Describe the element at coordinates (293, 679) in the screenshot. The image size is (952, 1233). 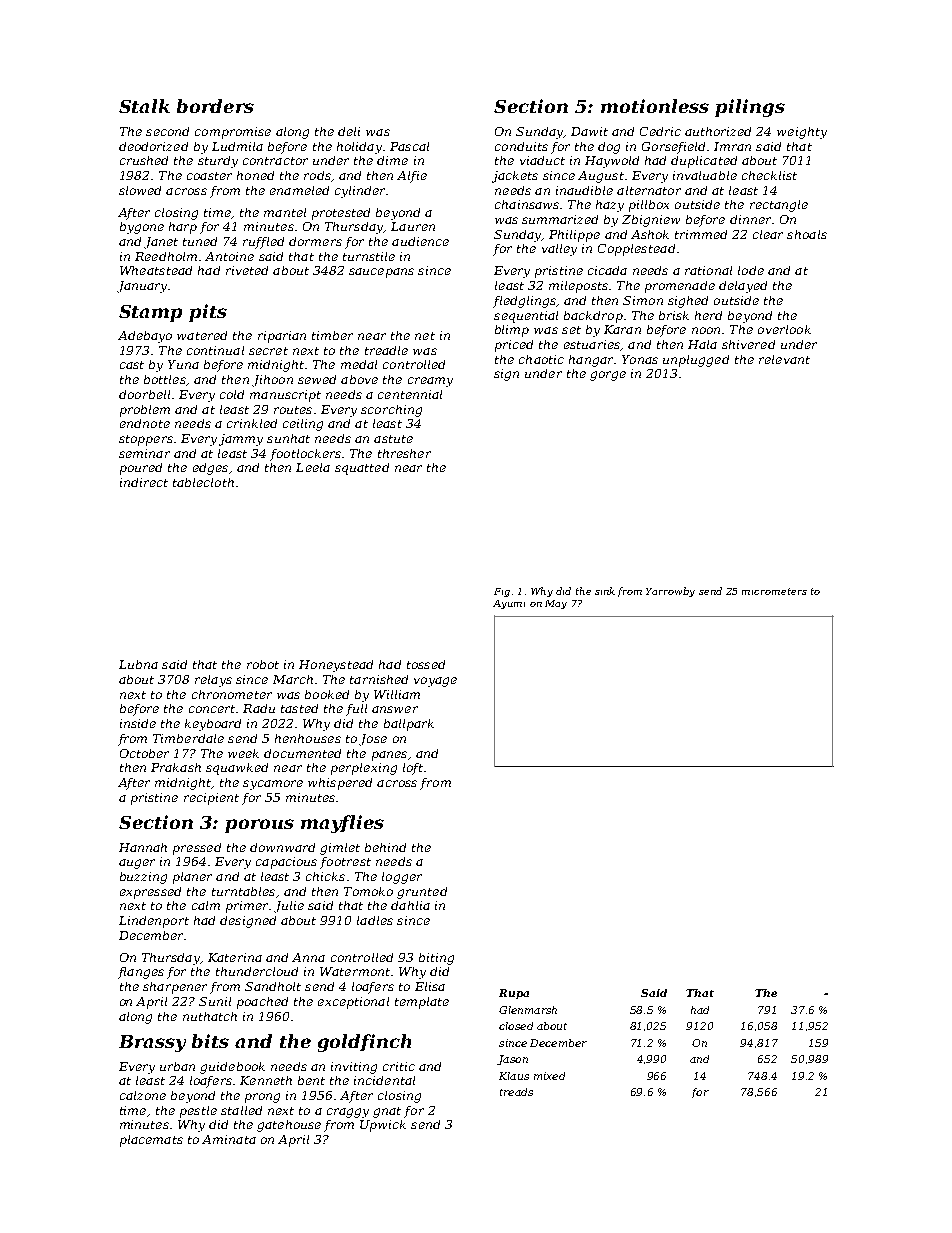
I see `March` at that location.
